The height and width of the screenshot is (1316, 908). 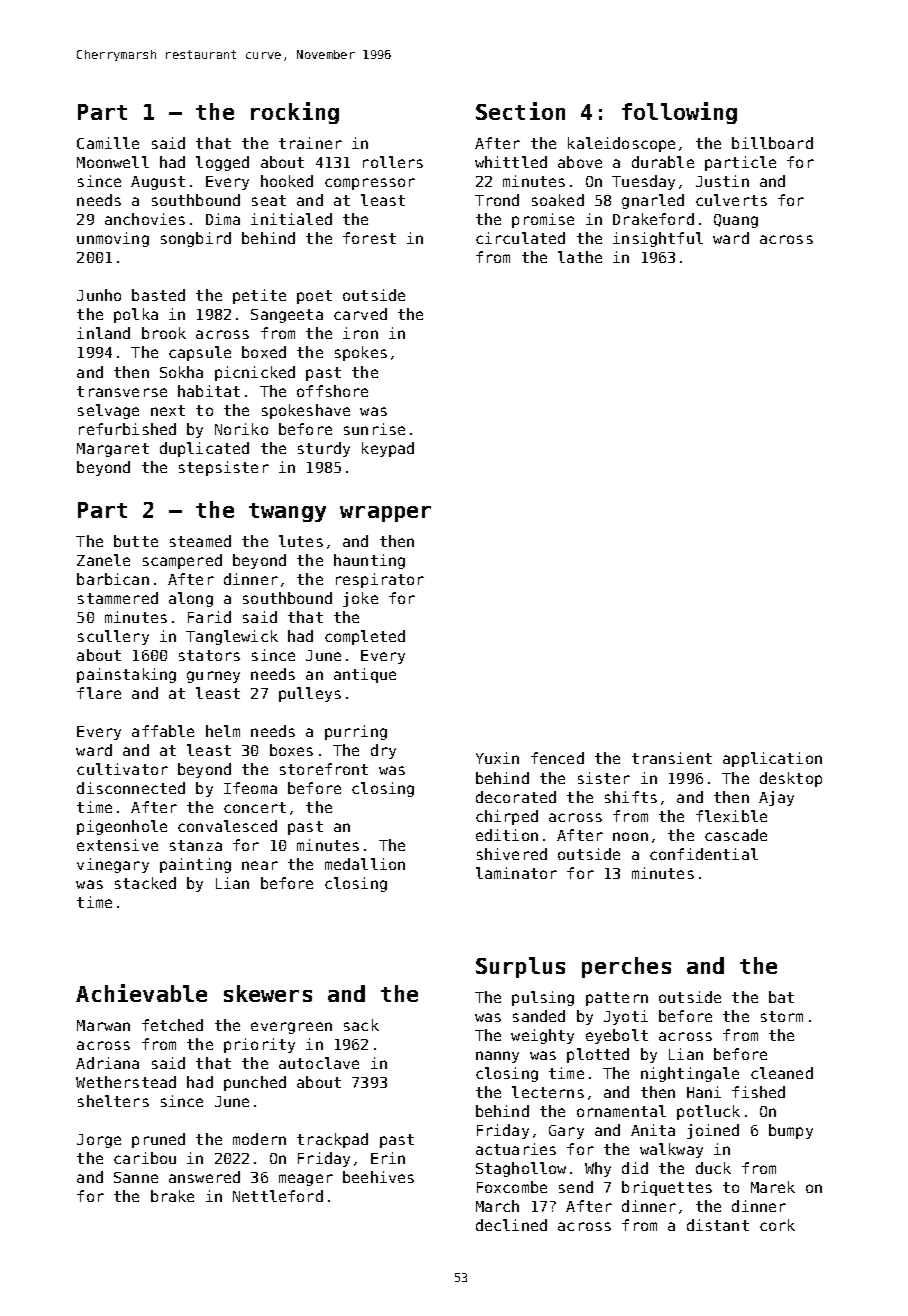 What do you see at coordinates (658, 239) in the screenshot?
I see `insightful` at bounding box center [658, 239].
